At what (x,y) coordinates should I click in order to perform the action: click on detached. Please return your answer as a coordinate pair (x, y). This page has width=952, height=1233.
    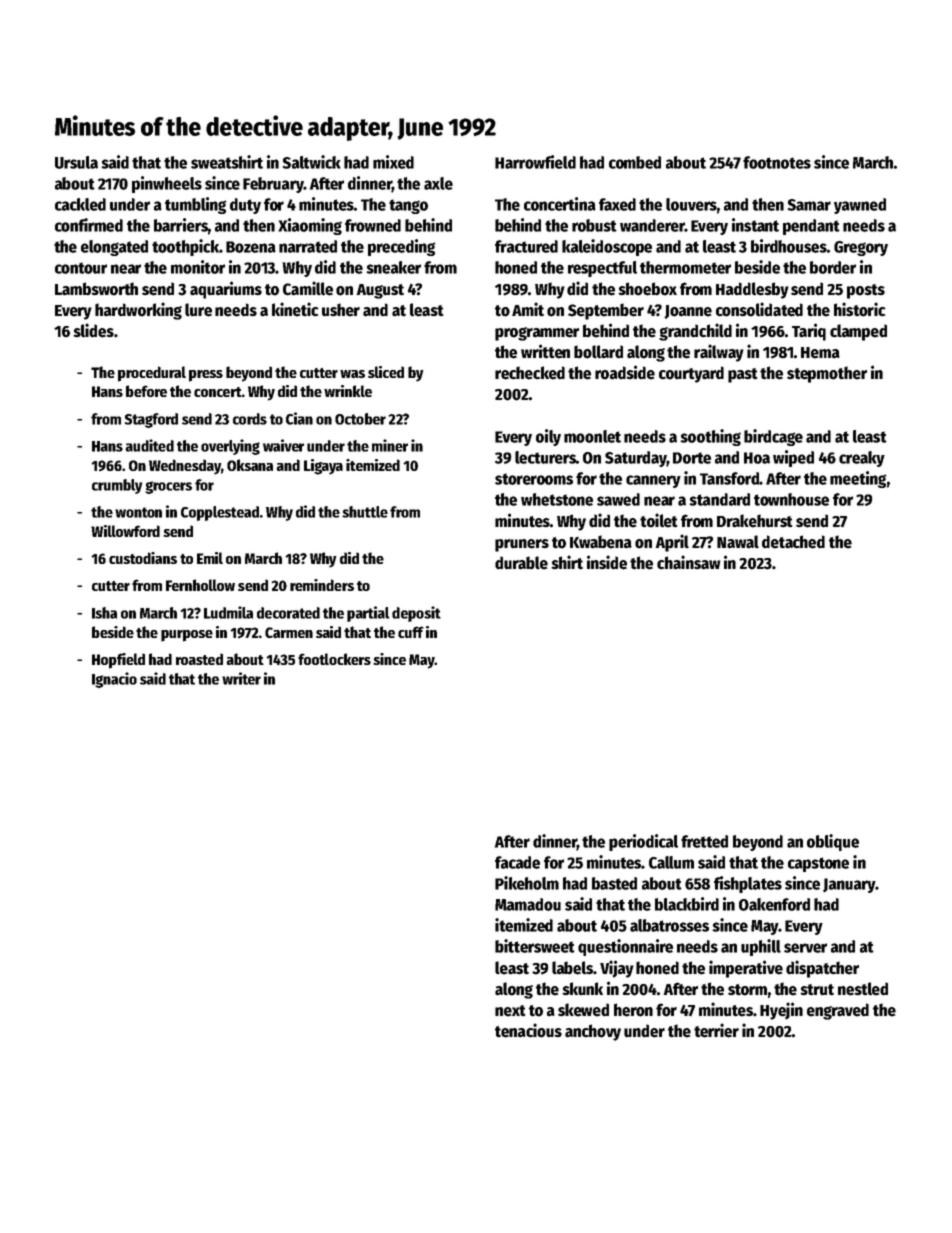
    Looking at the image, I should click on (793, 542).
